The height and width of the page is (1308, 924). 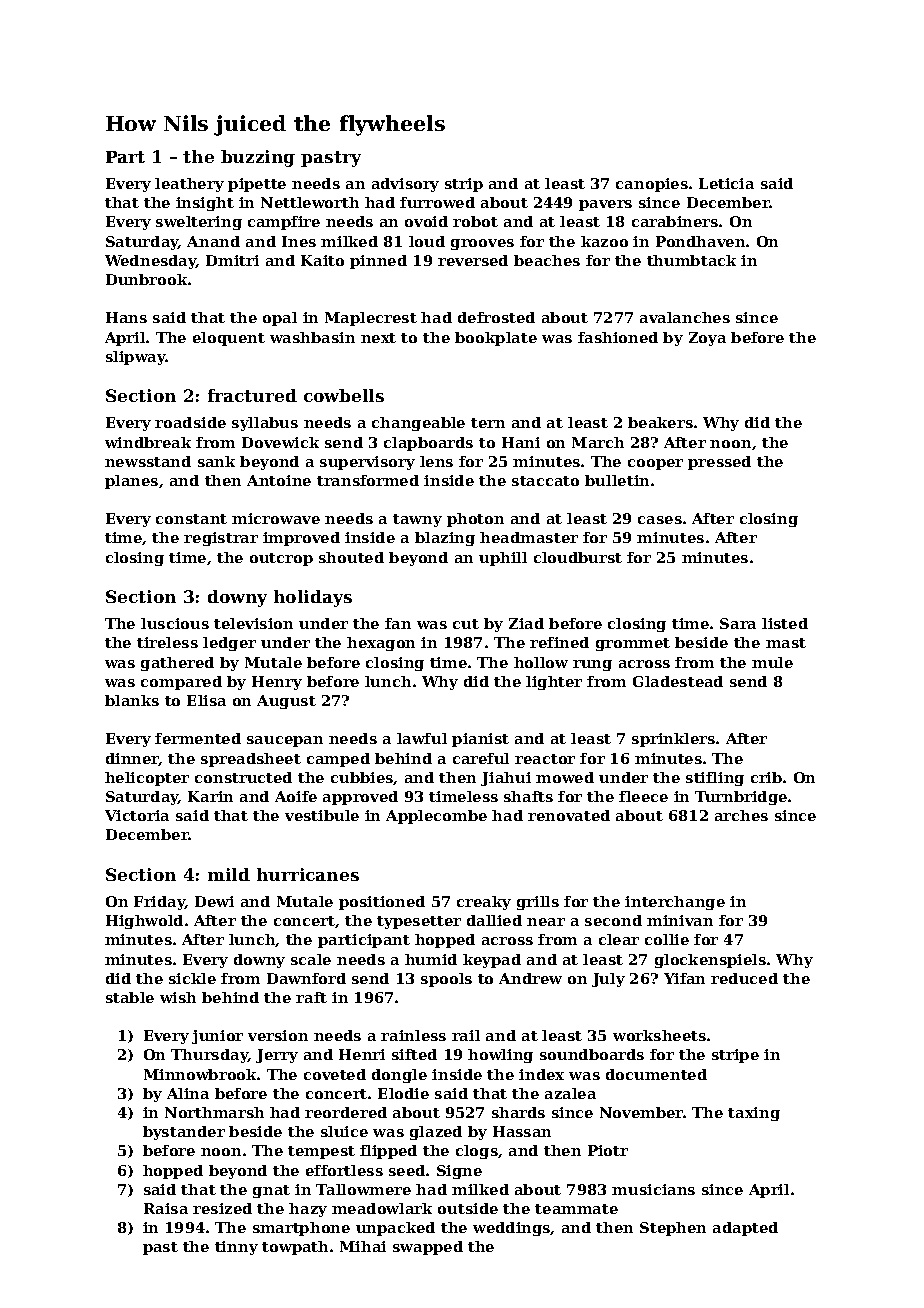 What do you see at coordinates (528, 796) in the page?
I see `shafts` at bounding box center [528, 796].
